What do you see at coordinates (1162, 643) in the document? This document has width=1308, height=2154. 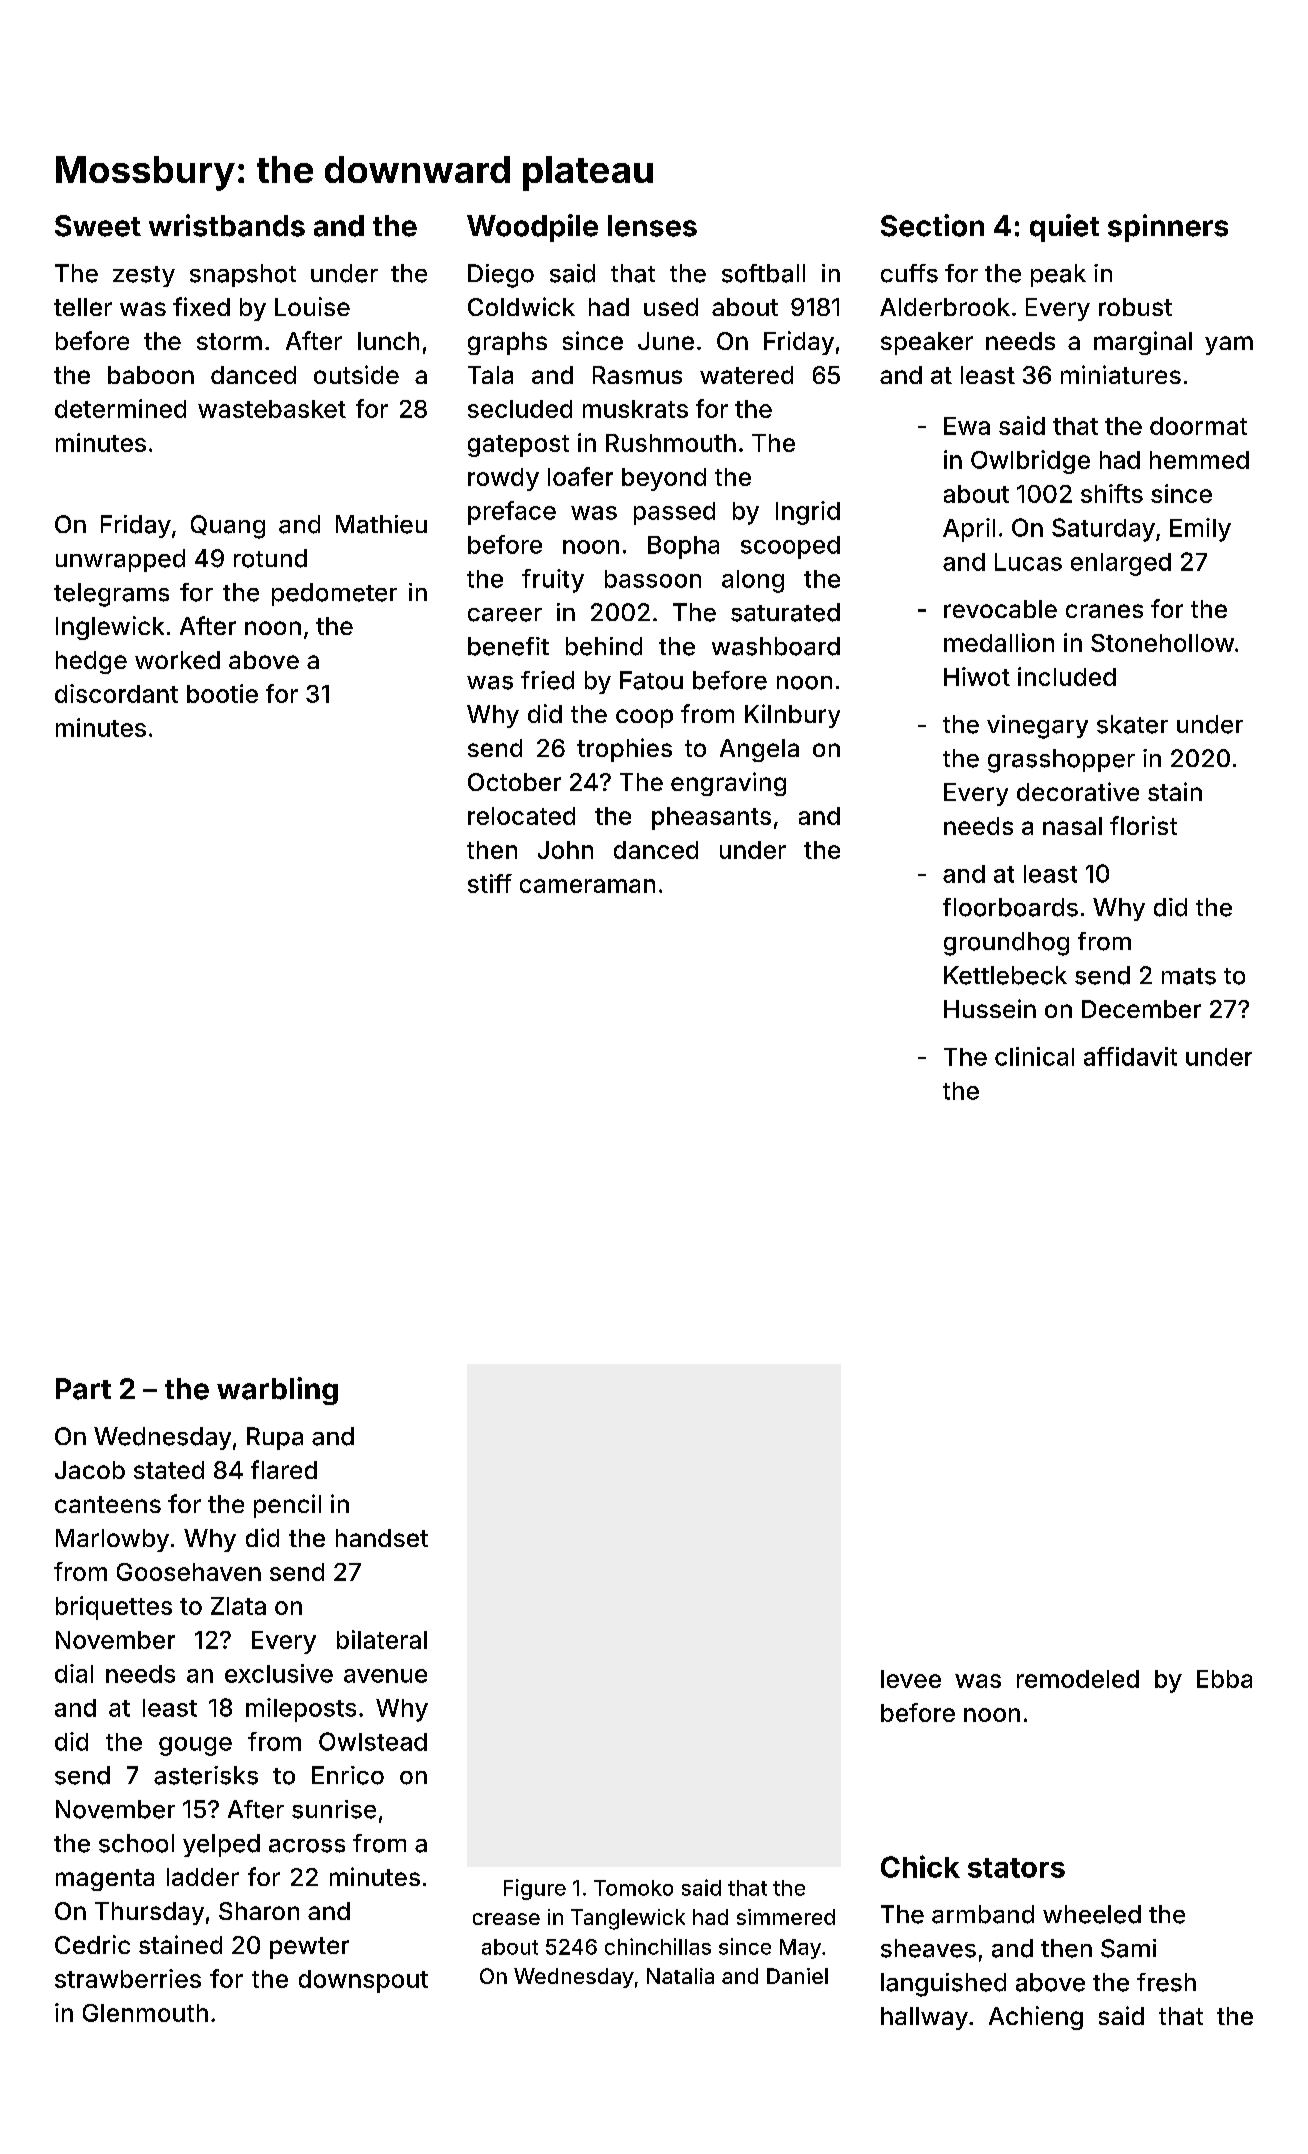 I see `Stonehollow` at bounding box center [1162, 643].
